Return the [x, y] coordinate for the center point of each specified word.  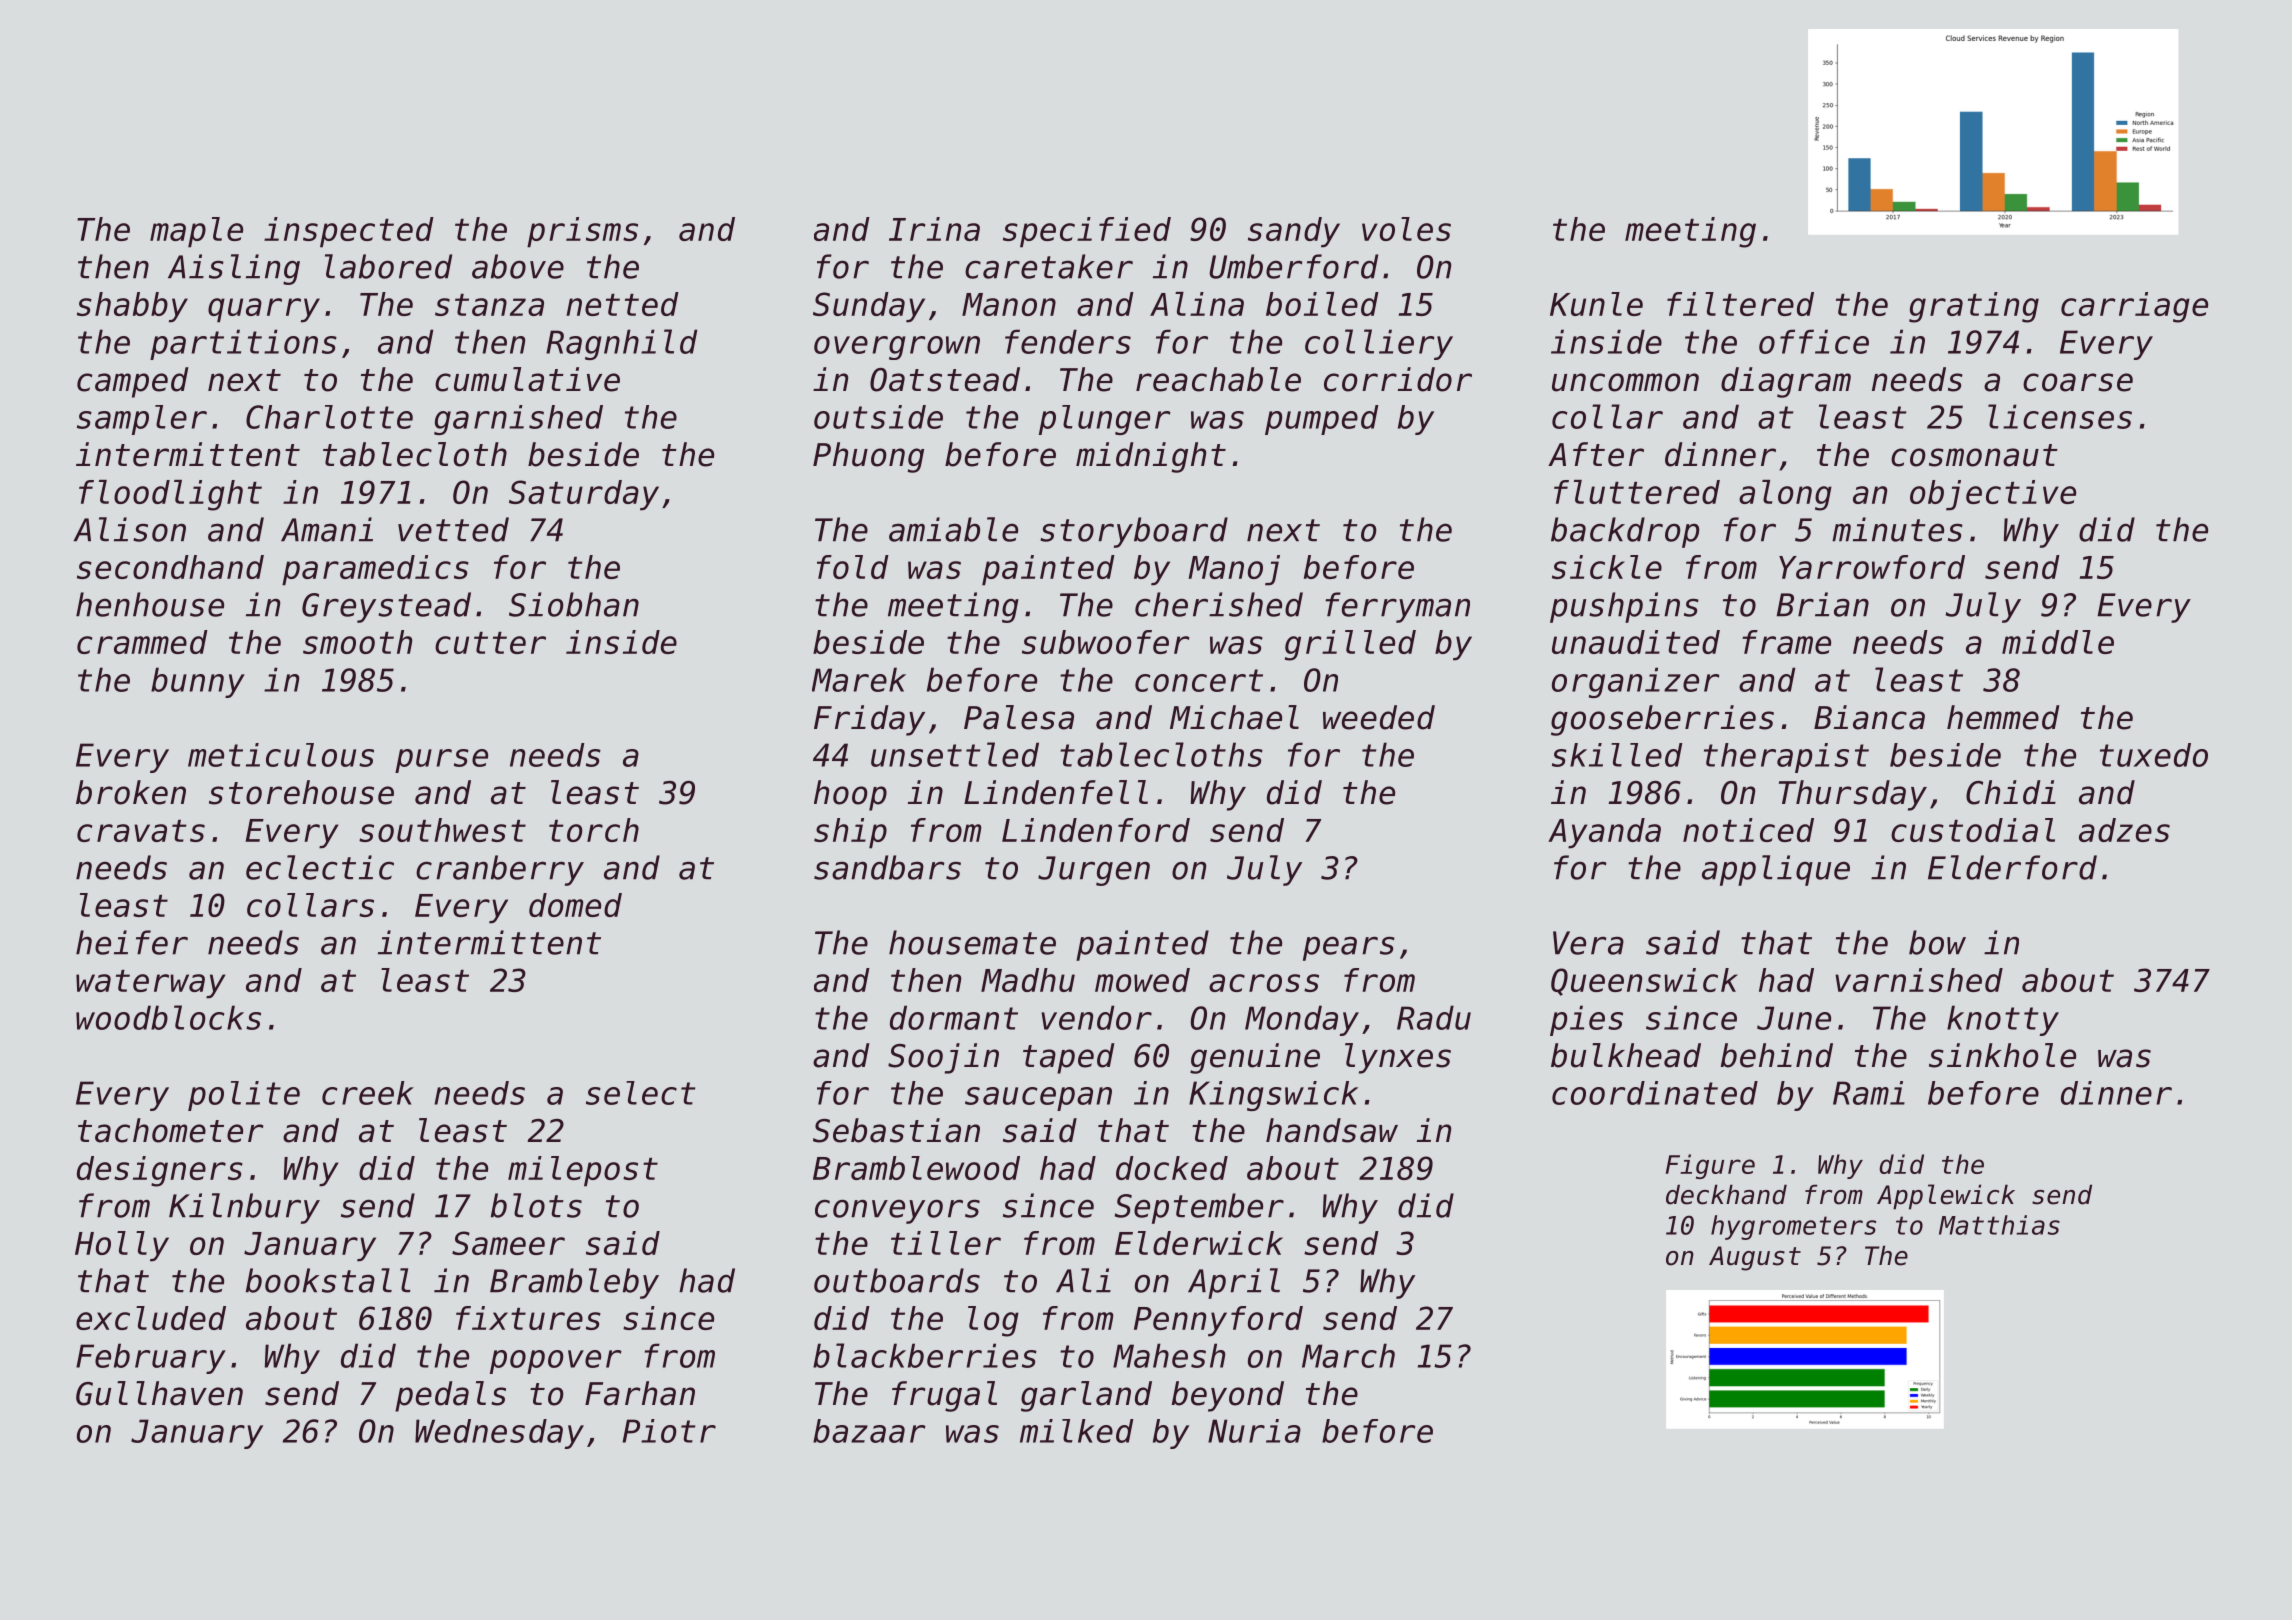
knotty [2003, 1020]
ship [850, 833]
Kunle [1596, 304]
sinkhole [2002, 1055]
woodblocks [168, 1017]
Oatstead [945, 379]
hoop [850, 795]
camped [133, 382]
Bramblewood [916, 1168]
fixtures [528, 1318]
